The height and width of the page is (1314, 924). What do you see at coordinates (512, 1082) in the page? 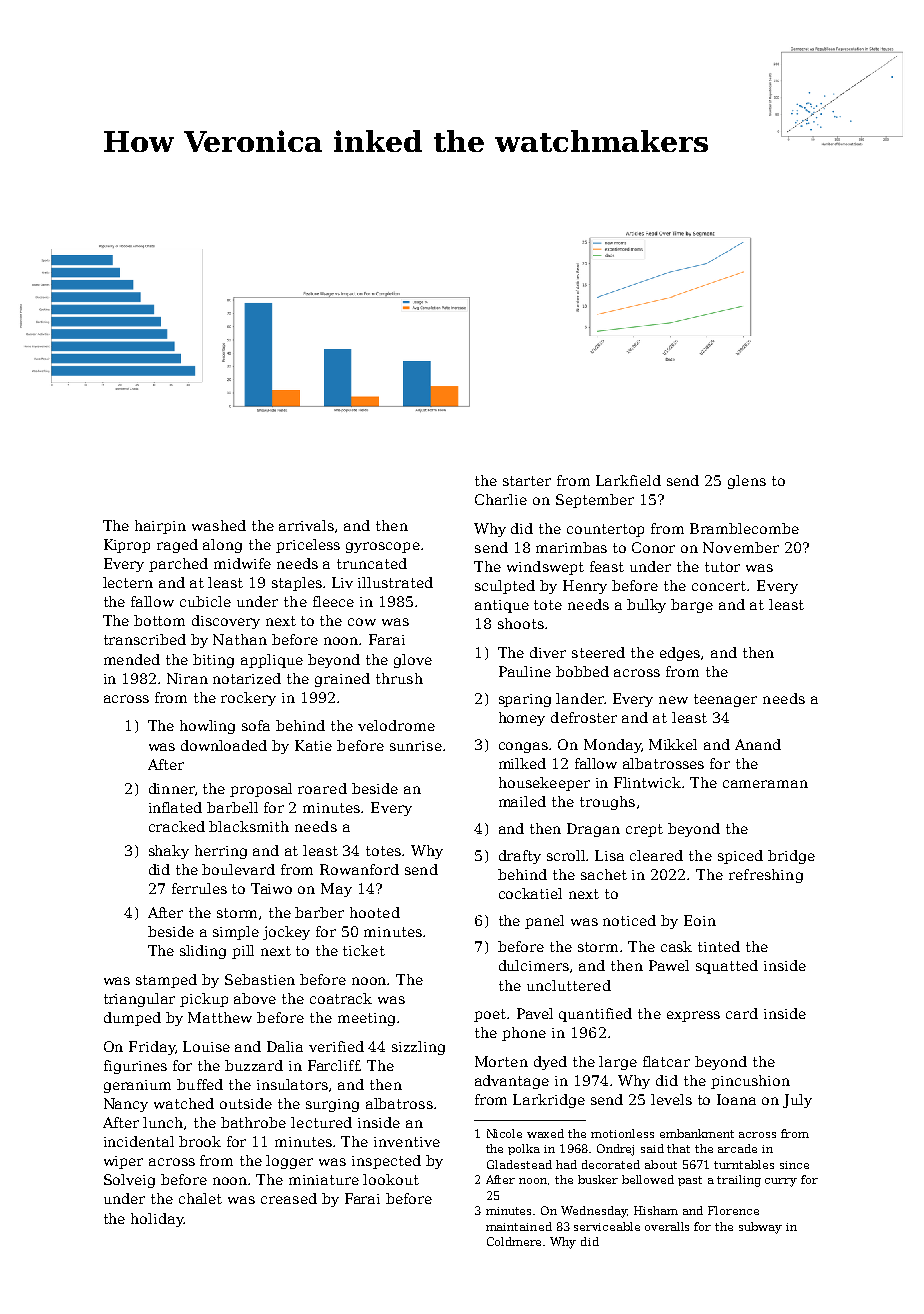
I see `advantage` at bounding box center [512, 1082].
